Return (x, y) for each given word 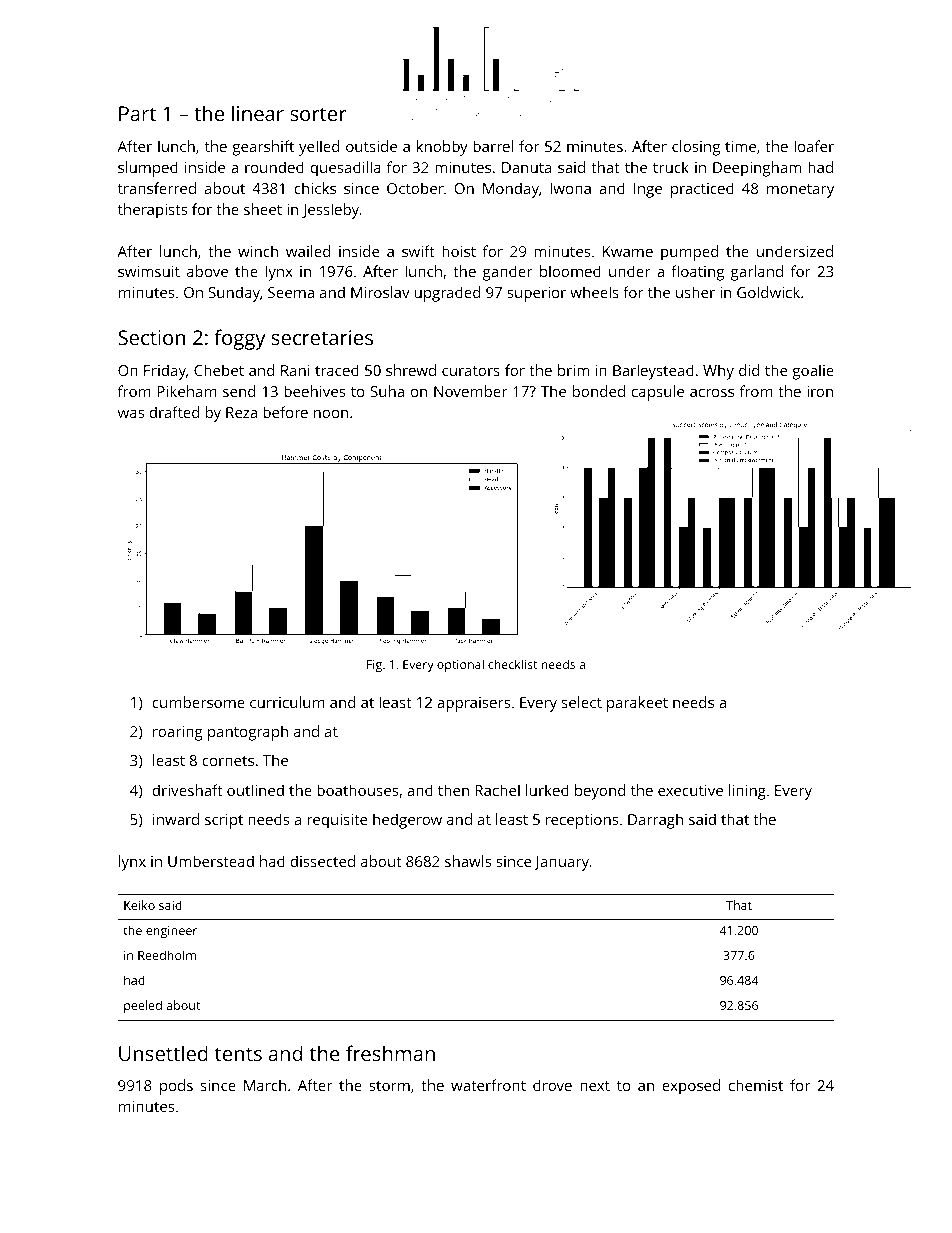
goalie (813, 372)
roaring (178, 733)
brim (573, 370)
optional (460, 665)
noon (331, 414)
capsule (658, 393)
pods (176, 1087)
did (749, 370)
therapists (152, 211)
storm (389, 1086)
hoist (459, 251)
